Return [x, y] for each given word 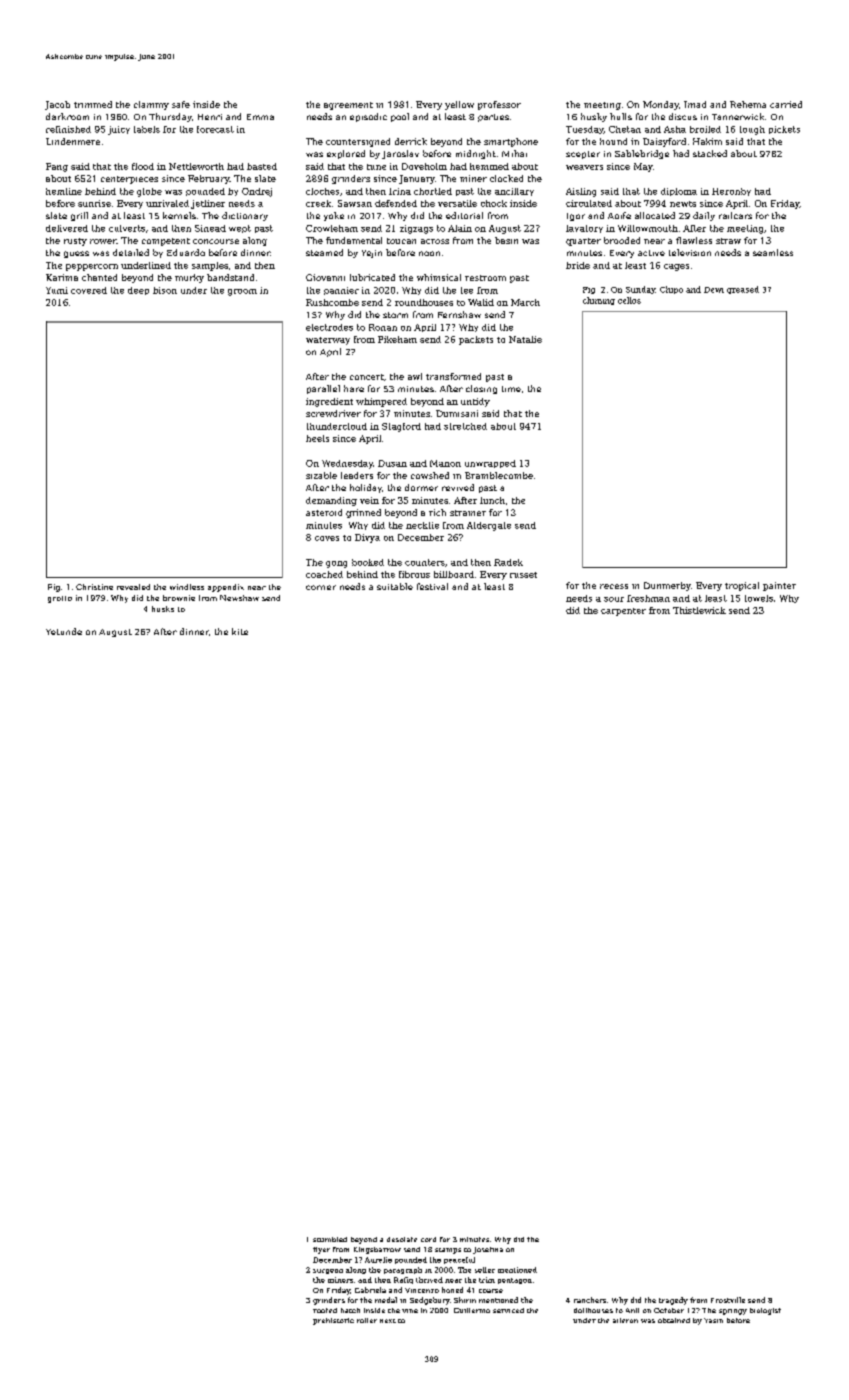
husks [163, 609]
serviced [508, 1310]
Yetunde [64, 631]
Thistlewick [699, 610]
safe [181, 104]
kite [240, 631]
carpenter [623, 612]
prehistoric [333, 1321]
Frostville [728, 1300]
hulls [621, 116]
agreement [348, 106]
